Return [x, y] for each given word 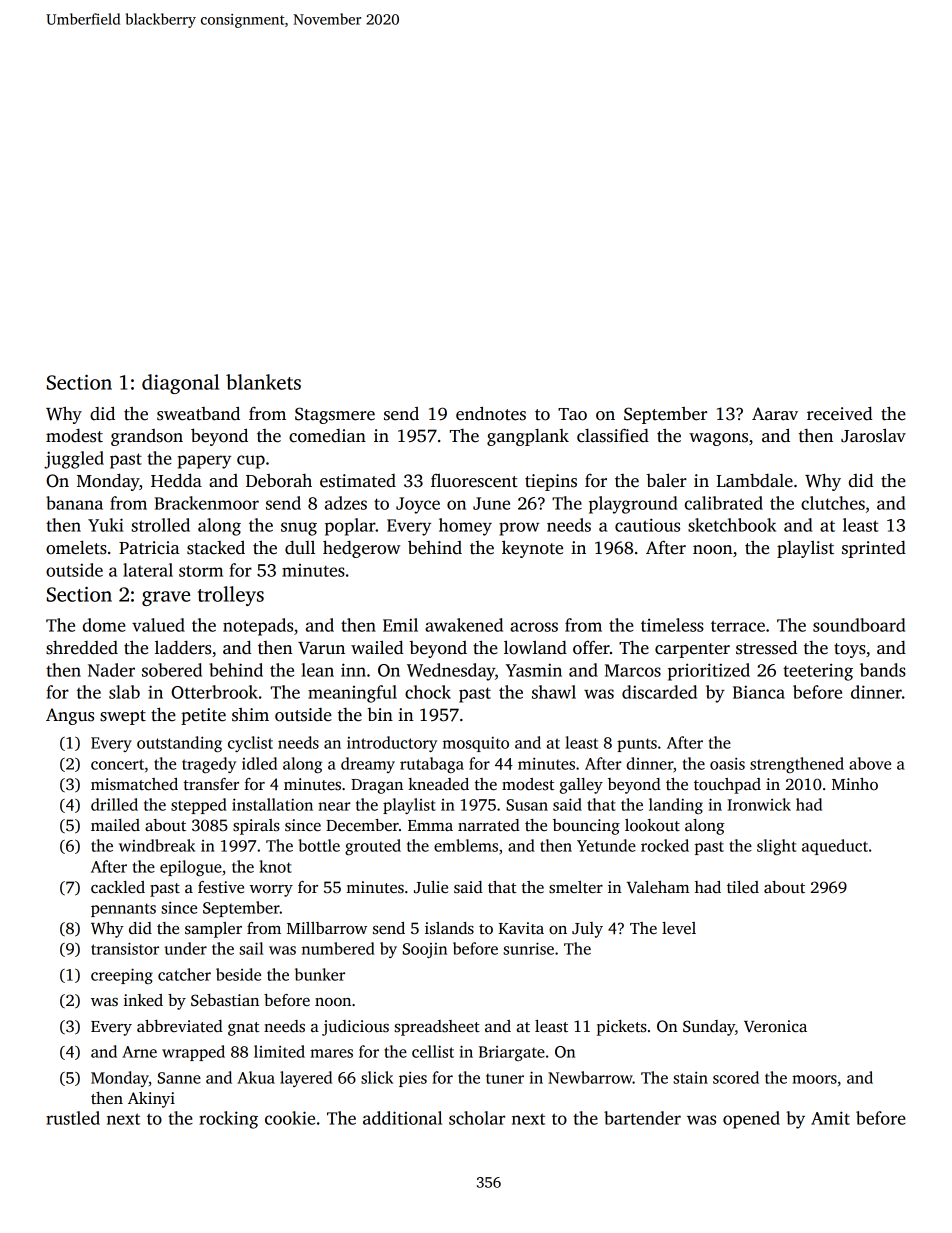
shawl [554, 692]
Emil [400, 625]
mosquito [476, 744]
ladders [183, 648]
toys [850, 650]
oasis [727, 764]
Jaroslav [873, 435]
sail [251, 948]
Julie [431, 887]
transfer [211, 784]
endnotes [491, 413]
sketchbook [732, 525]
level [679, 928]
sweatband [198, 413]
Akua [256, 1077]
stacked [216, 548]
